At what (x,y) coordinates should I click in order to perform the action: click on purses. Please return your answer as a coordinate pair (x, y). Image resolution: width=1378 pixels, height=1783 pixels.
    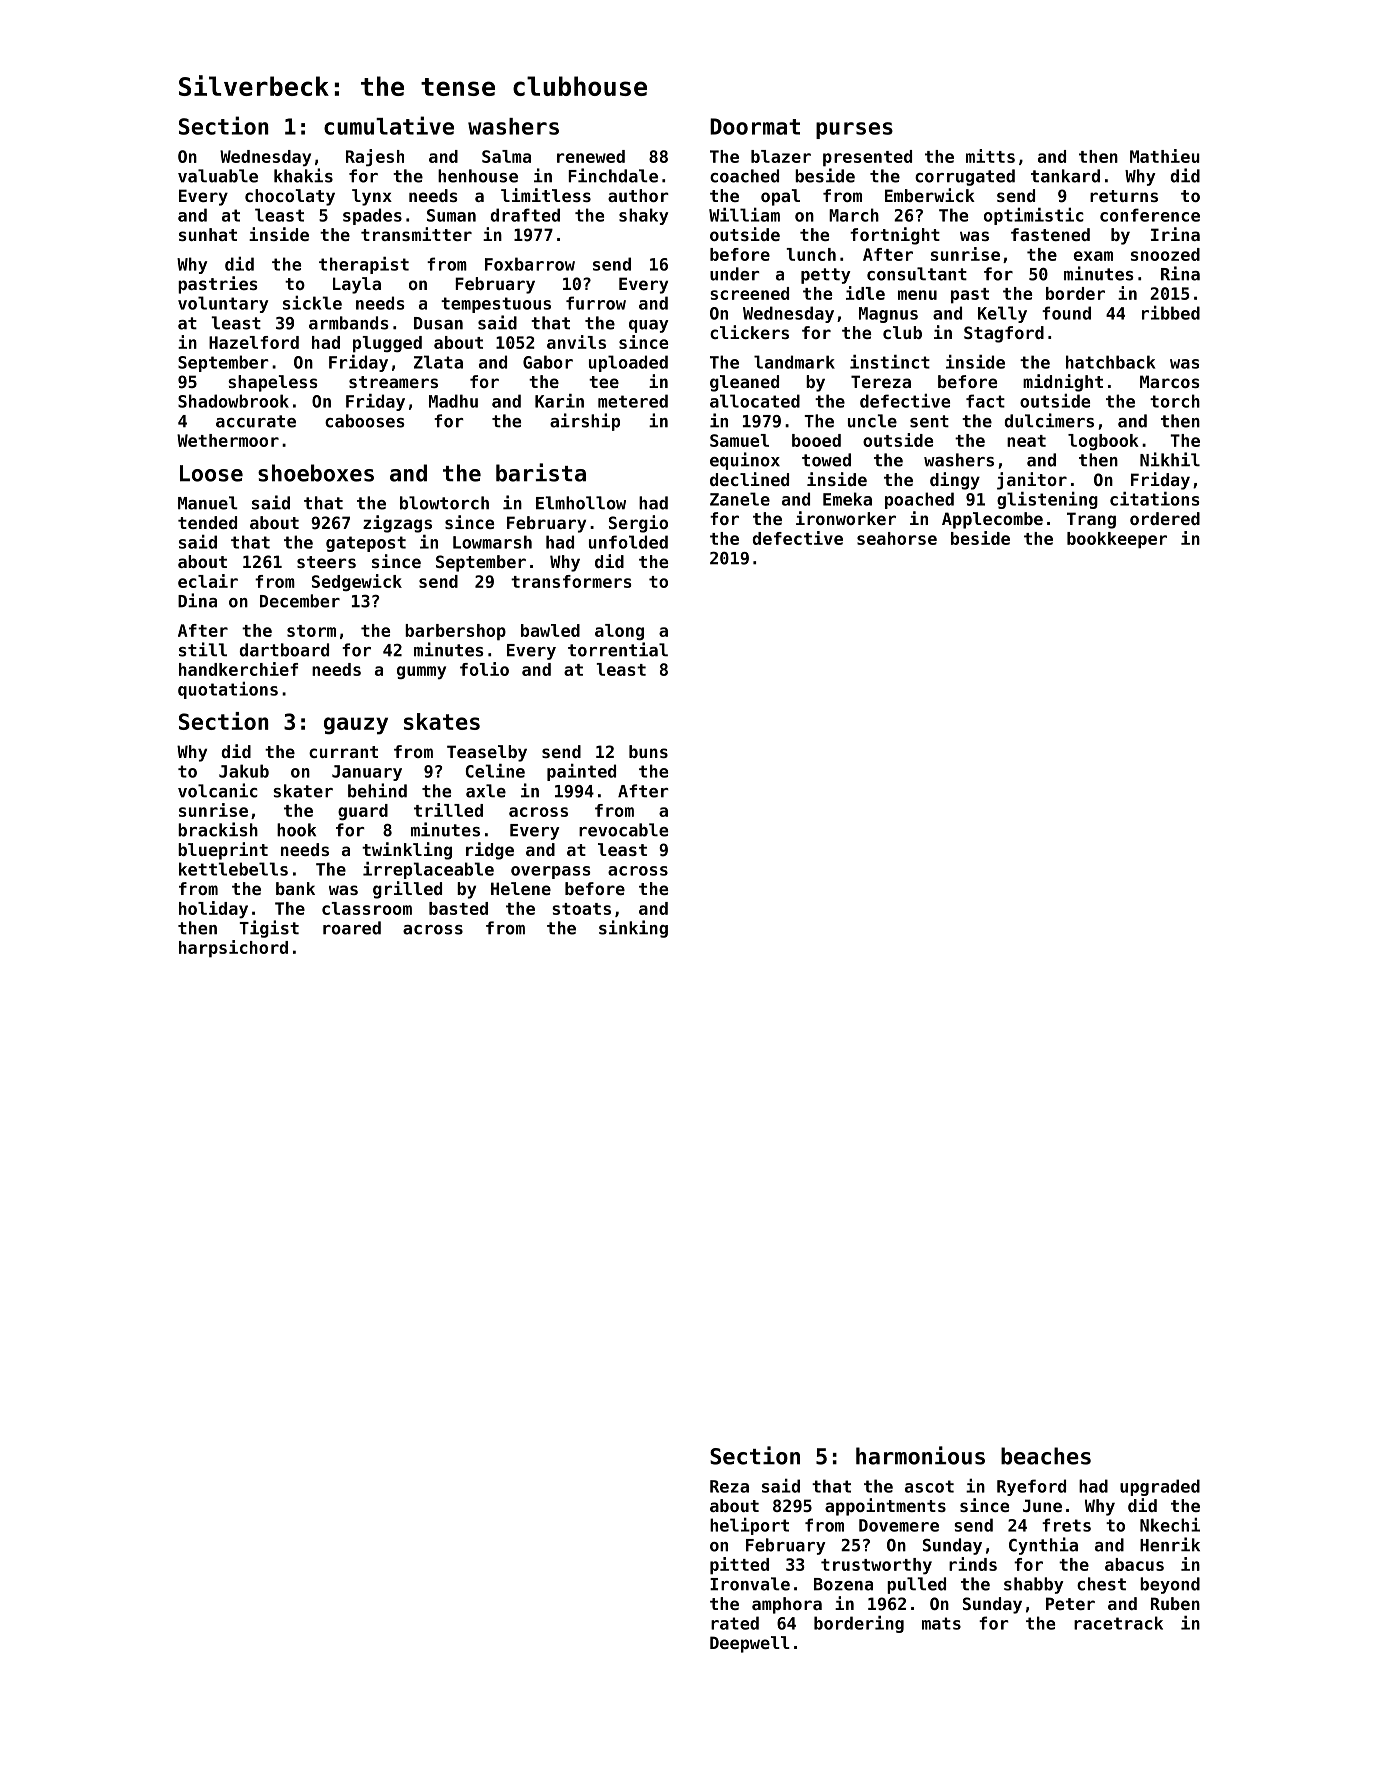
    Looking at the image, I should click on (854, 130).
